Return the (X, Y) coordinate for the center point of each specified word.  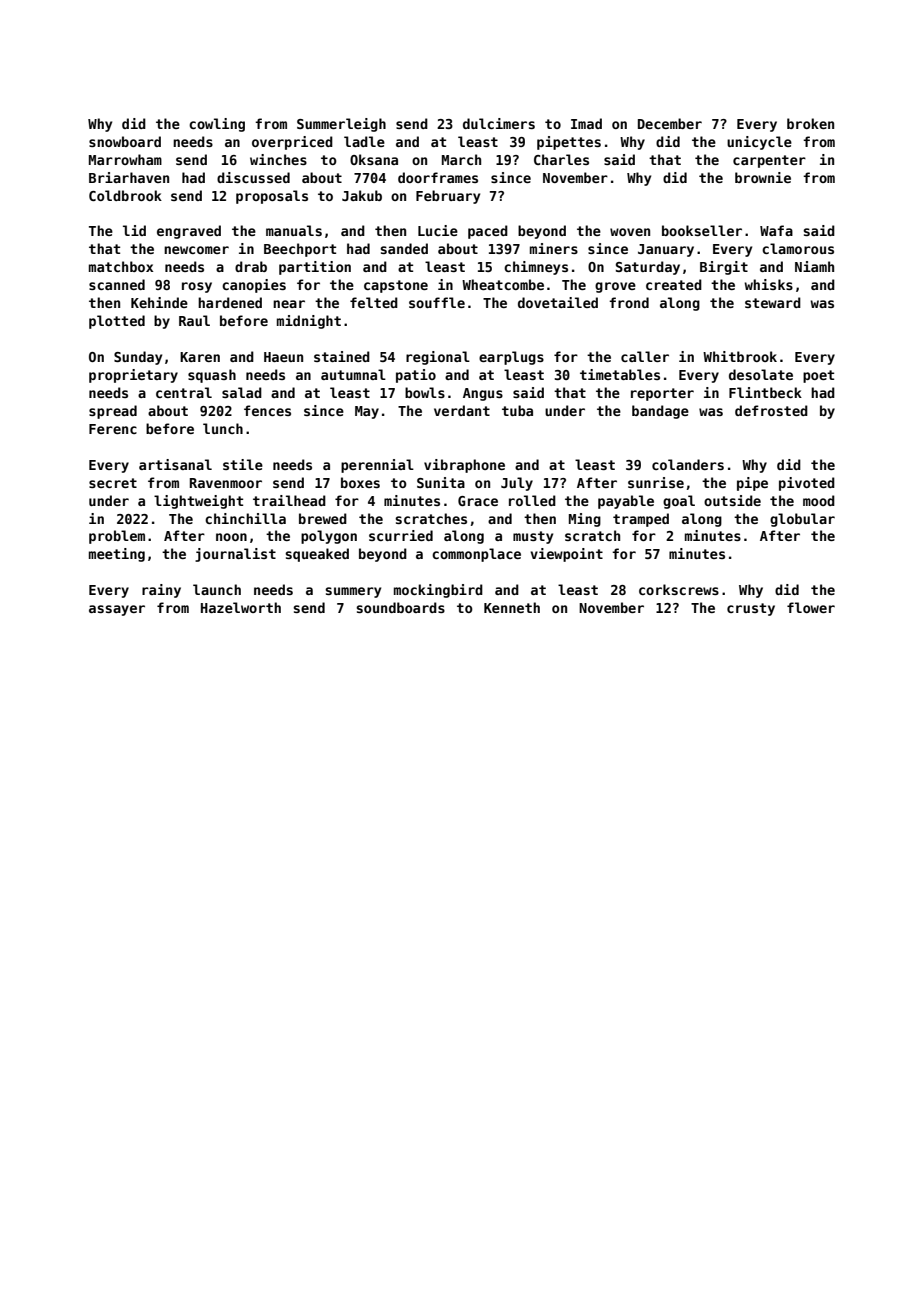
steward (773, 302)
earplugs (511, 358)
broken (810, 123)
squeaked (317, 555)
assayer (117, 610)
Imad (586, 123)
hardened (230, 302)
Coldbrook (125, 195)
